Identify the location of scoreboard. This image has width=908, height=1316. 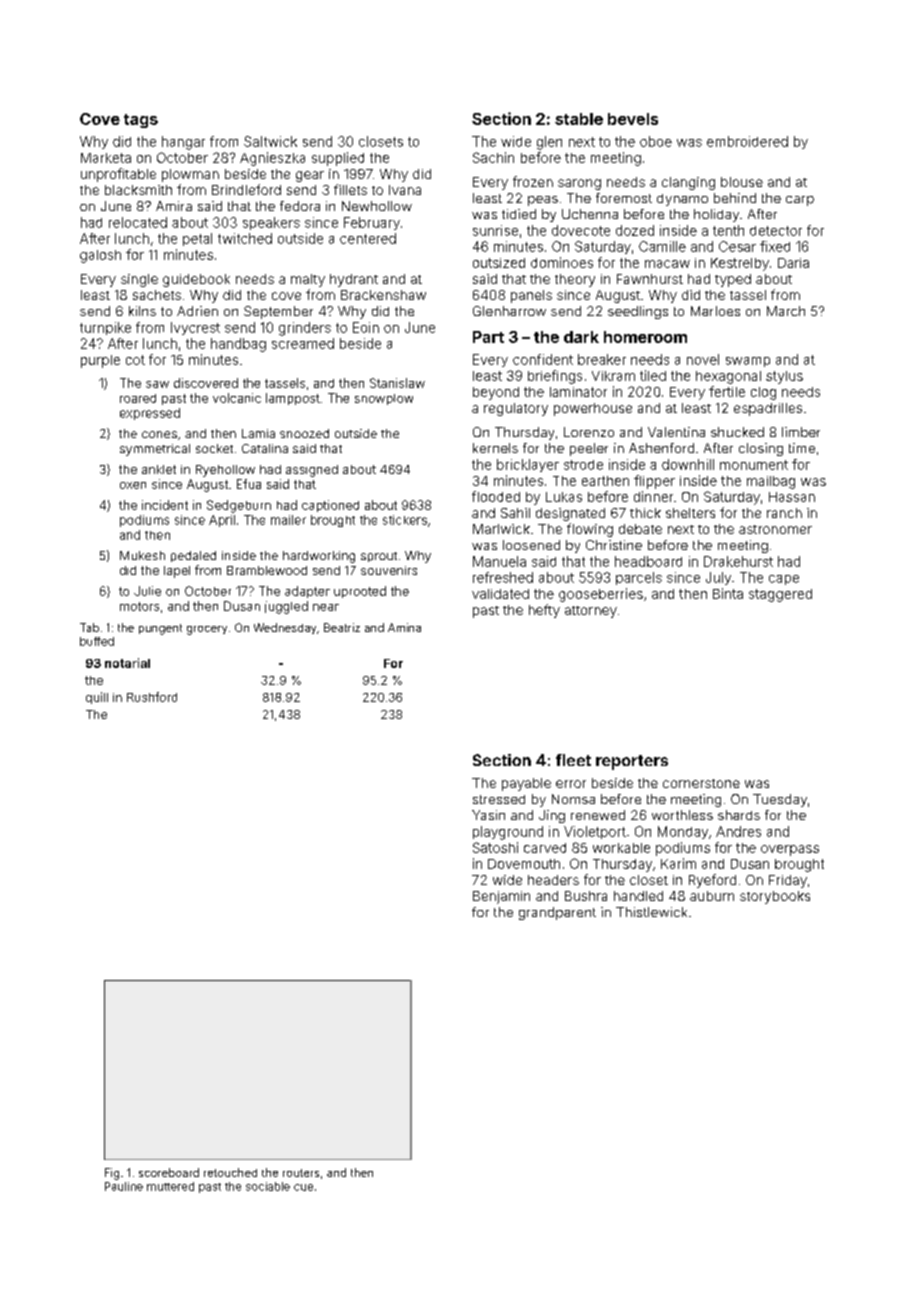
(169, 1172).
